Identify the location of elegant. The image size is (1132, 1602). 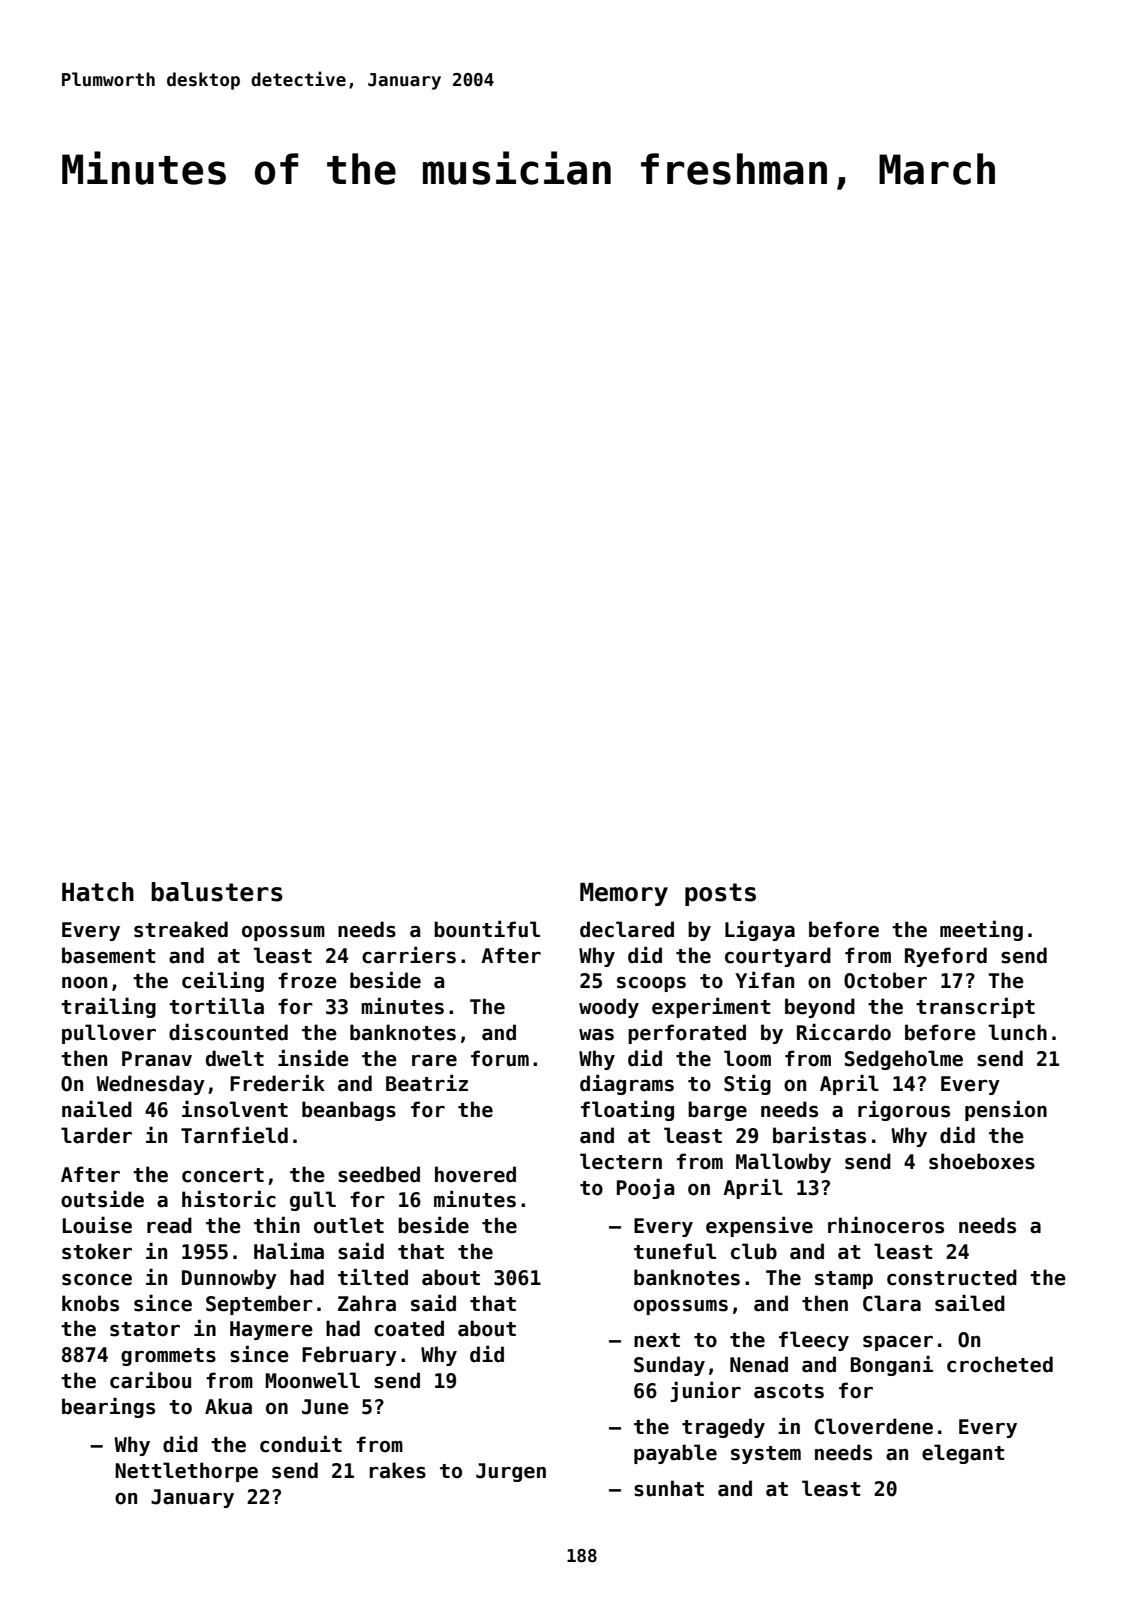
(963, 1454).
